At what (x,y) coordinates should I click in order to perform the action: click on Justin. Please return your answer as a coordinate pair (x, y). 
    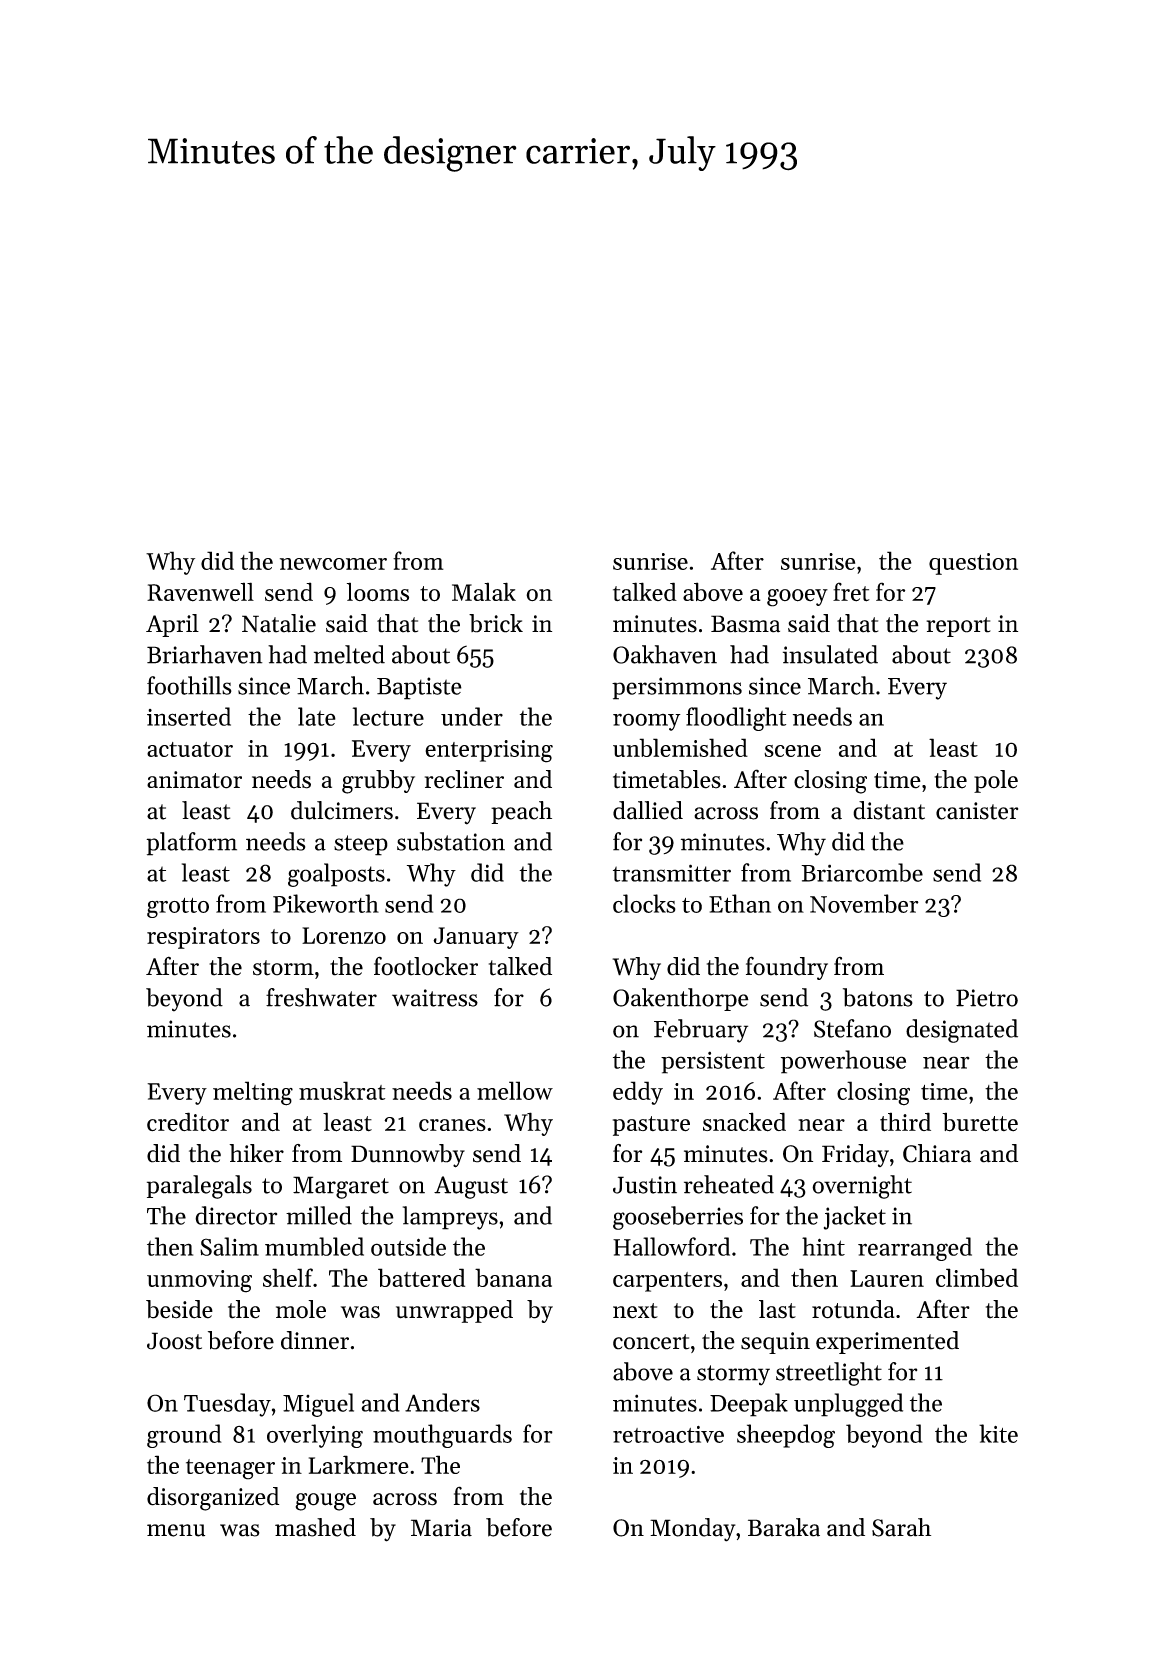
    Looking at the image, I should click on (645, 1185).
